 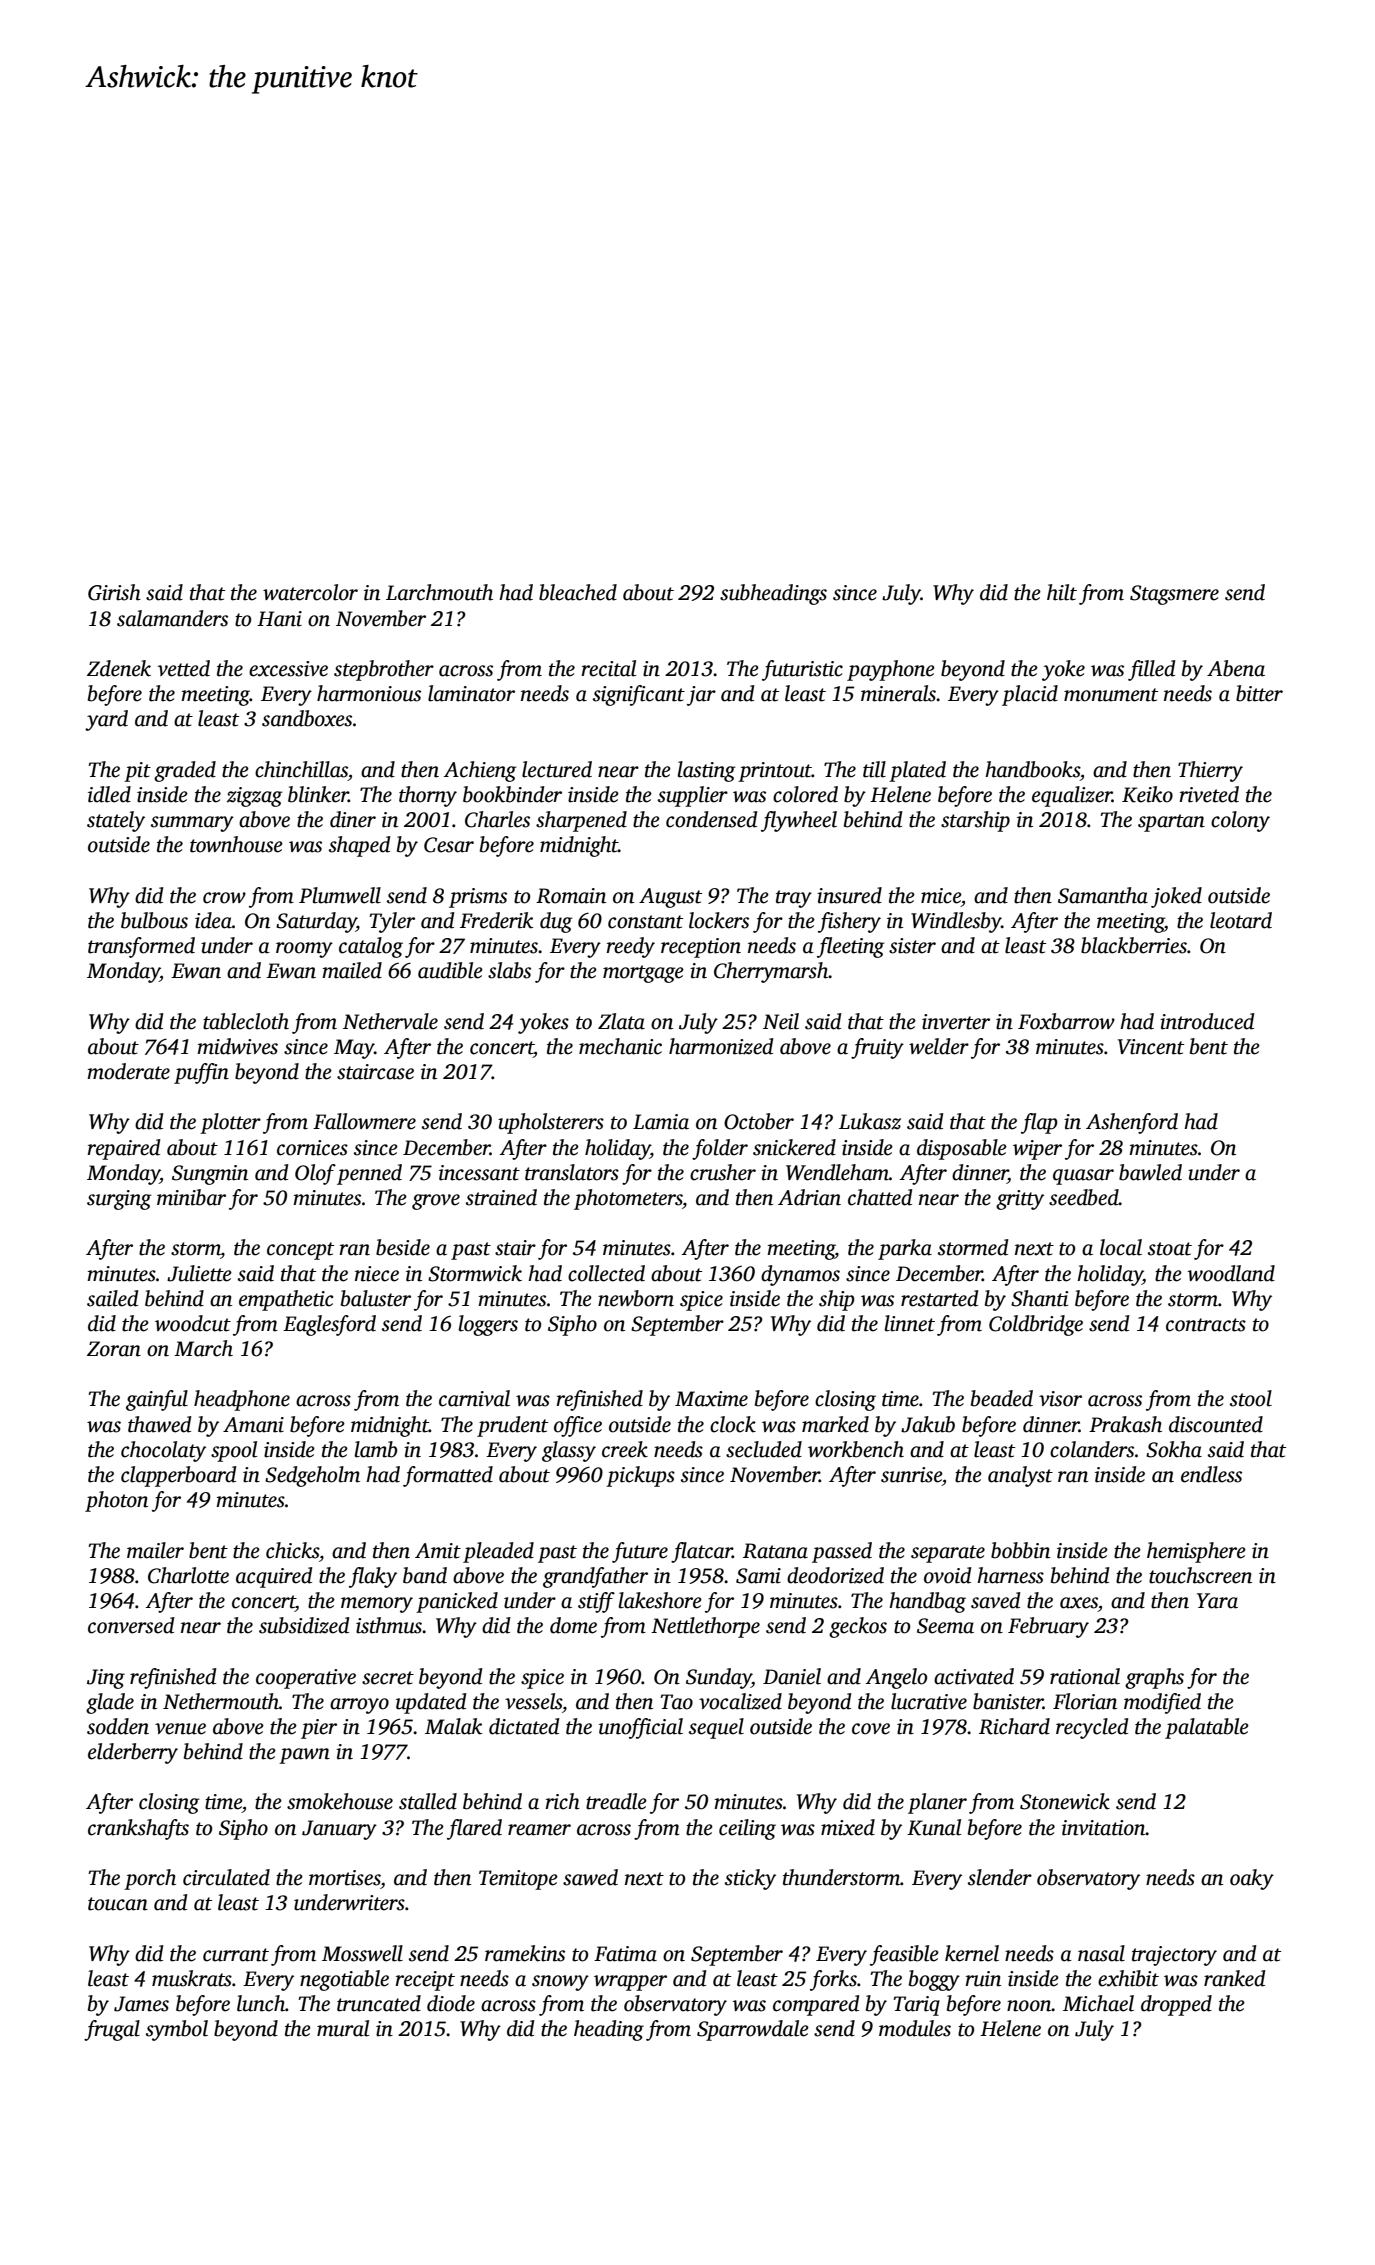 I want to click on frugal, so click(x=112, y=2030).
